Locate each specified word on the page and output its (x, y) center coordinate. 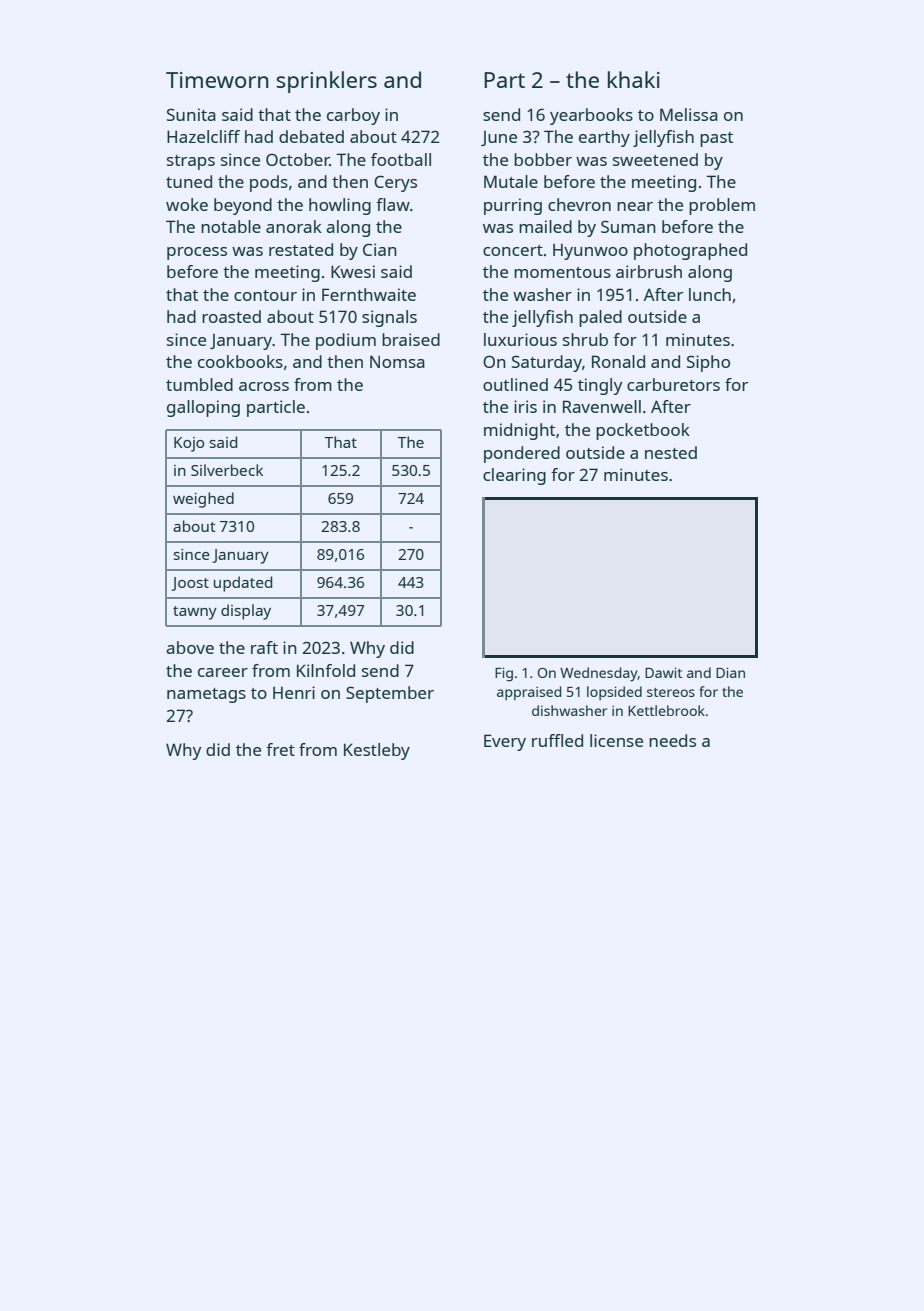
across (264, 386)
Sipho (708, 363)
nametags (206, 695)
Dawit (663, 672)
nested (671, 452)
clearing (514, 476)
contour (265, 295)
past (716, 139)
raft (264, 647)
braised (411, 339)
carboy (353, 116)
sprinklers (326, 82)
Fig (504, 674)
